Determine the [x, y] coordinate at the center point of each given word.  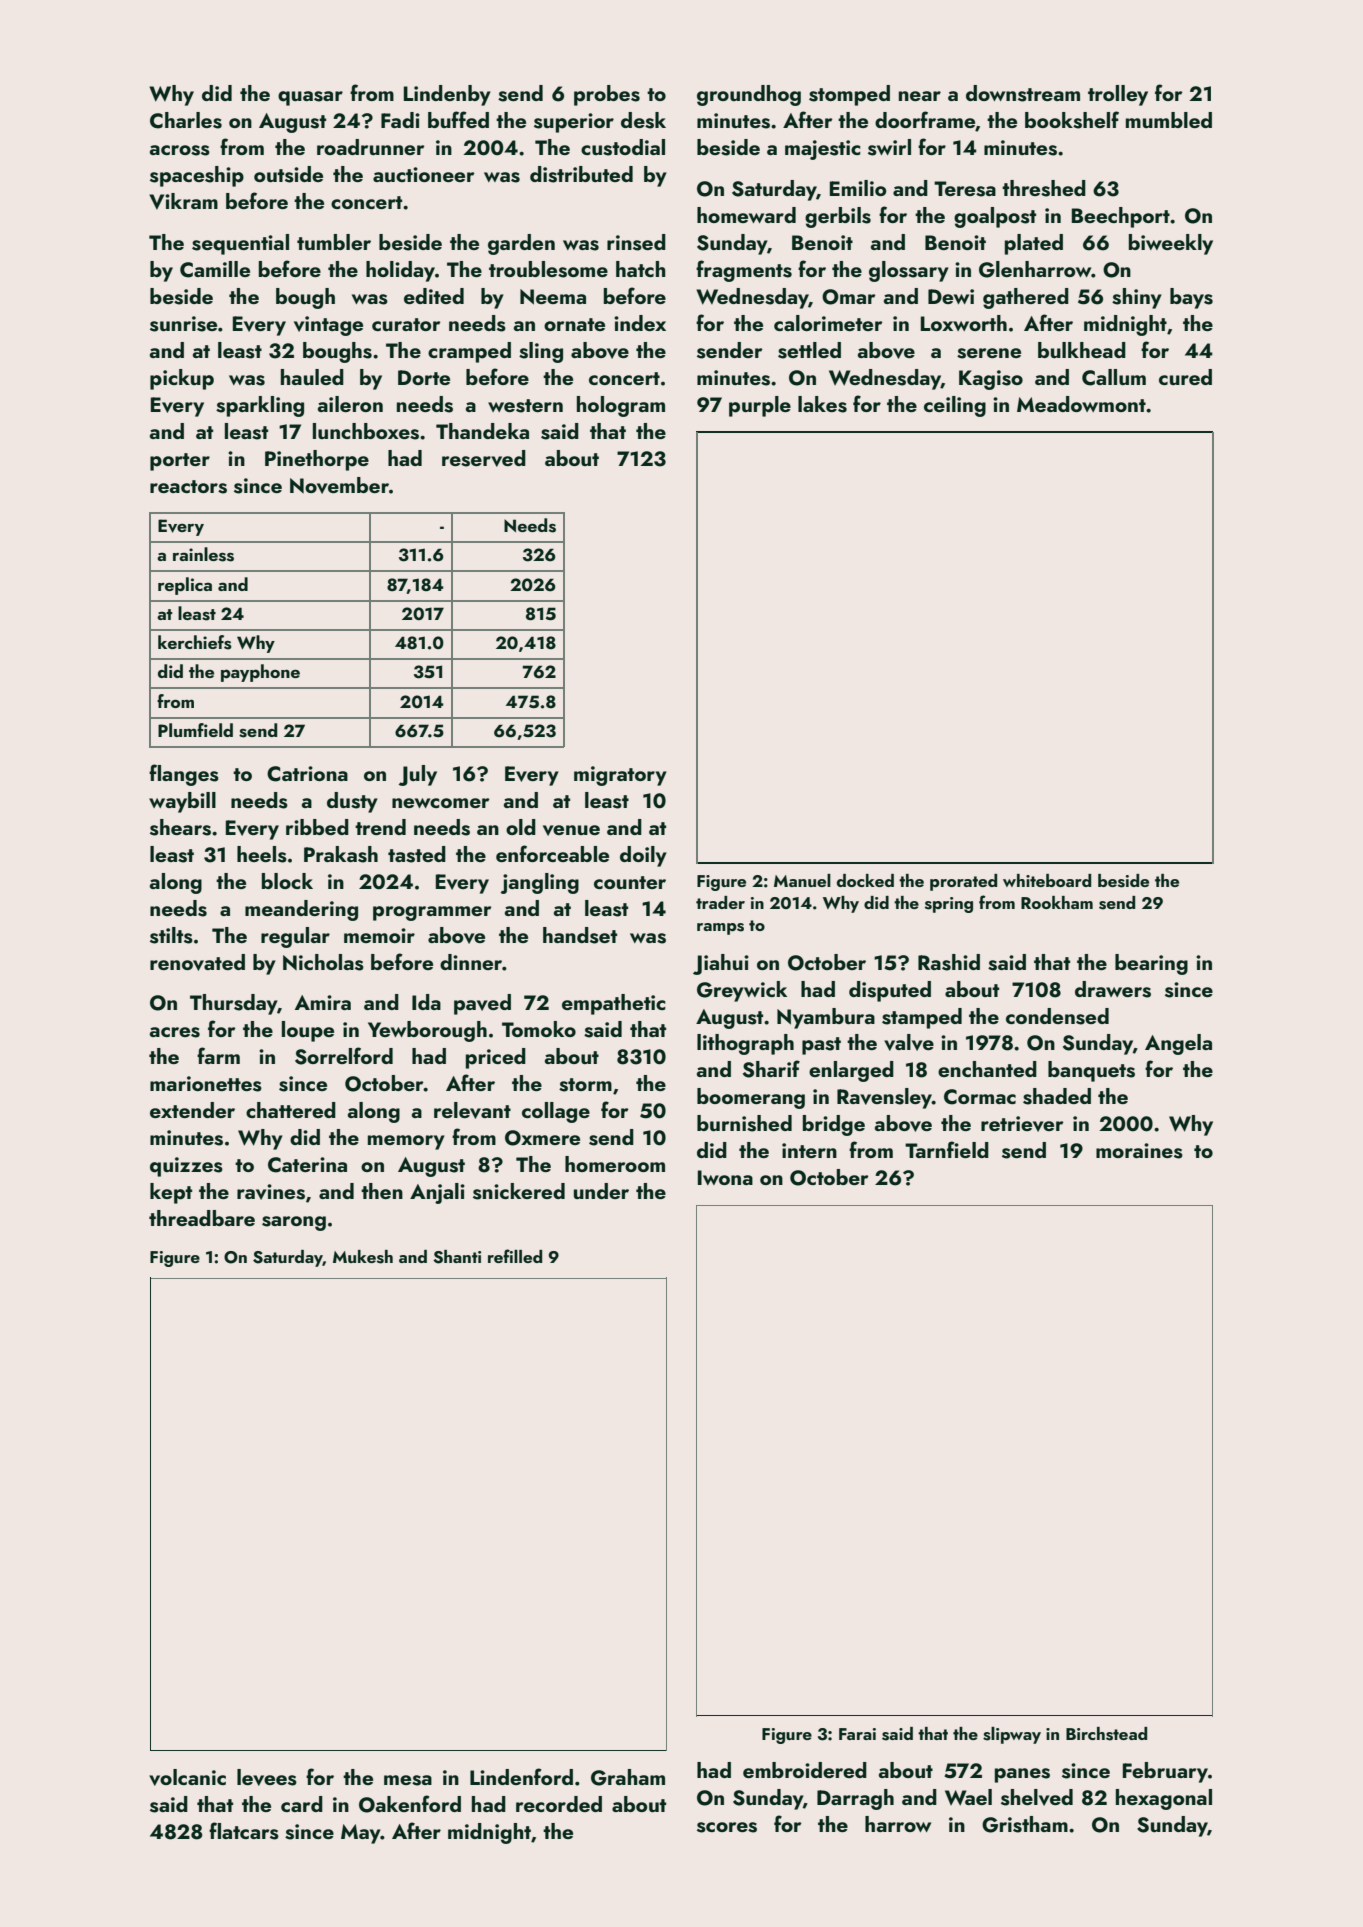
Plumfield [195, 730]
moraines [1139, 1151]
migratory [620, 776]
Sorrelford [344, 1056]
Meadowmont [1081, 404]
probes [607, 95]
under [601, 1191]
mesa [408, 1780]
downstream [1023, 93]
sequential [240, 244]
